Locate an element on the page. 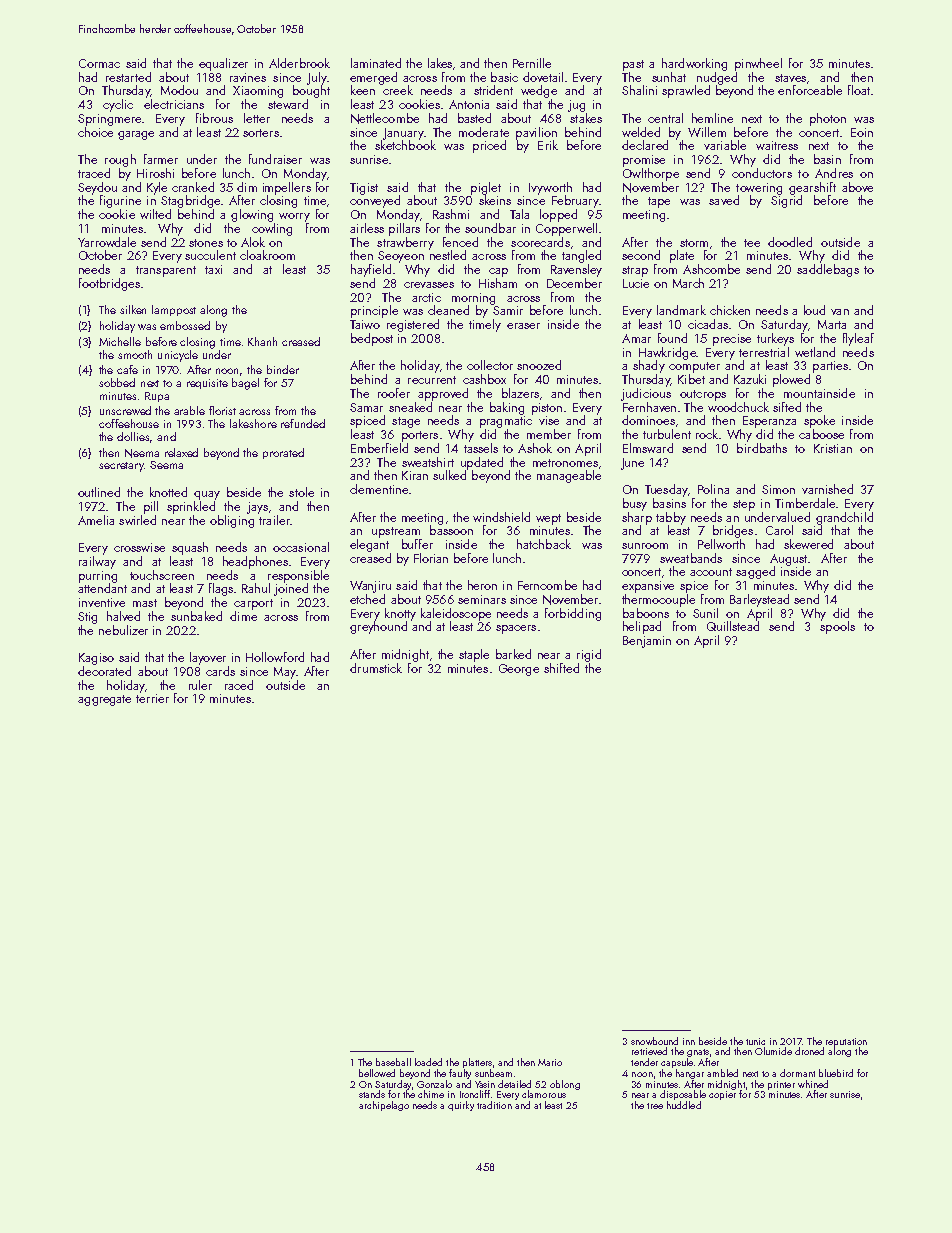  Benjamin is located at coordinates (647, 642).
